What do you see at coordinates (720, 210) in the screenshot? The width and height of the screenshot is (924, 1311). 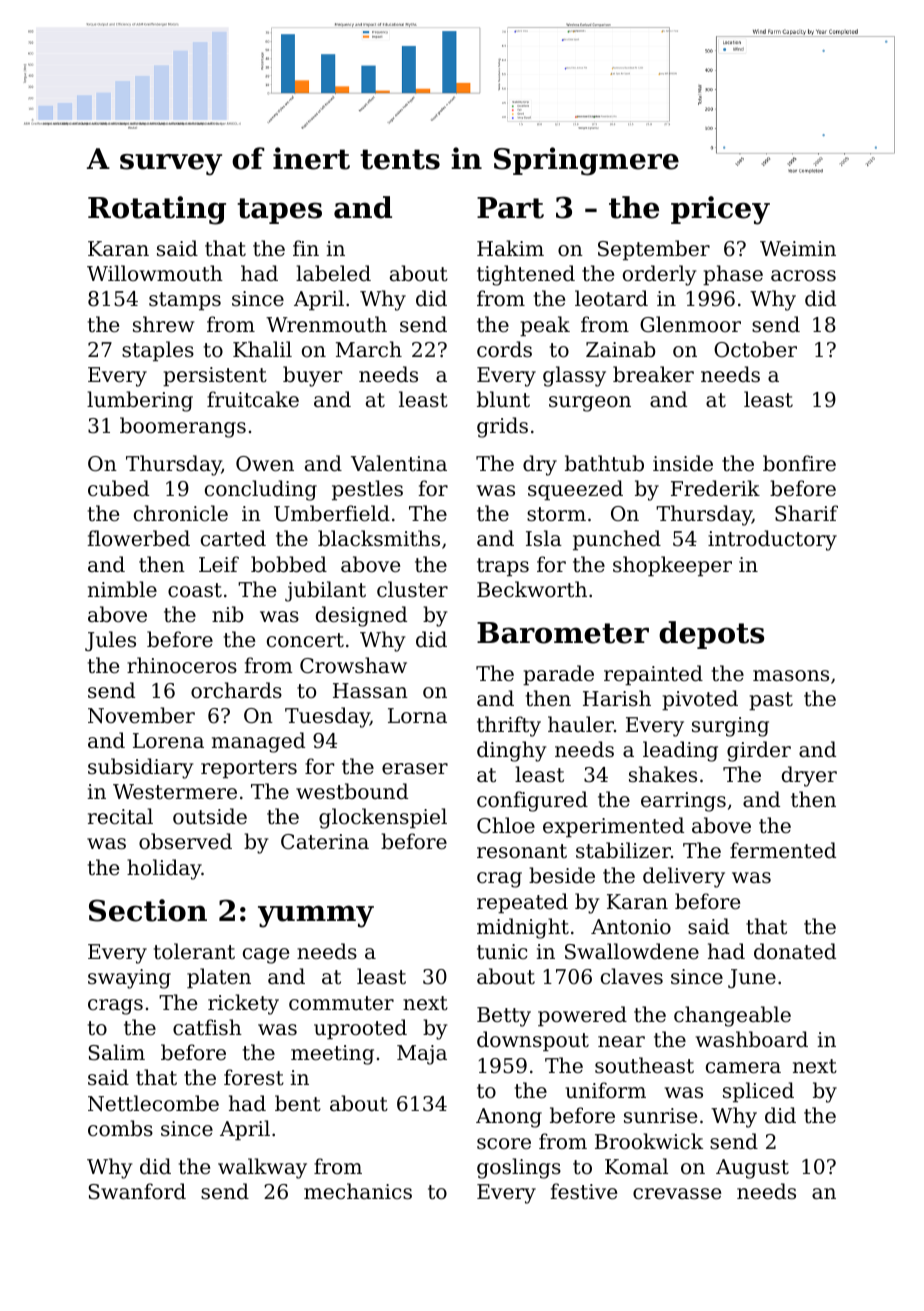 I see `pricey` at bounding box center [720, 210].
